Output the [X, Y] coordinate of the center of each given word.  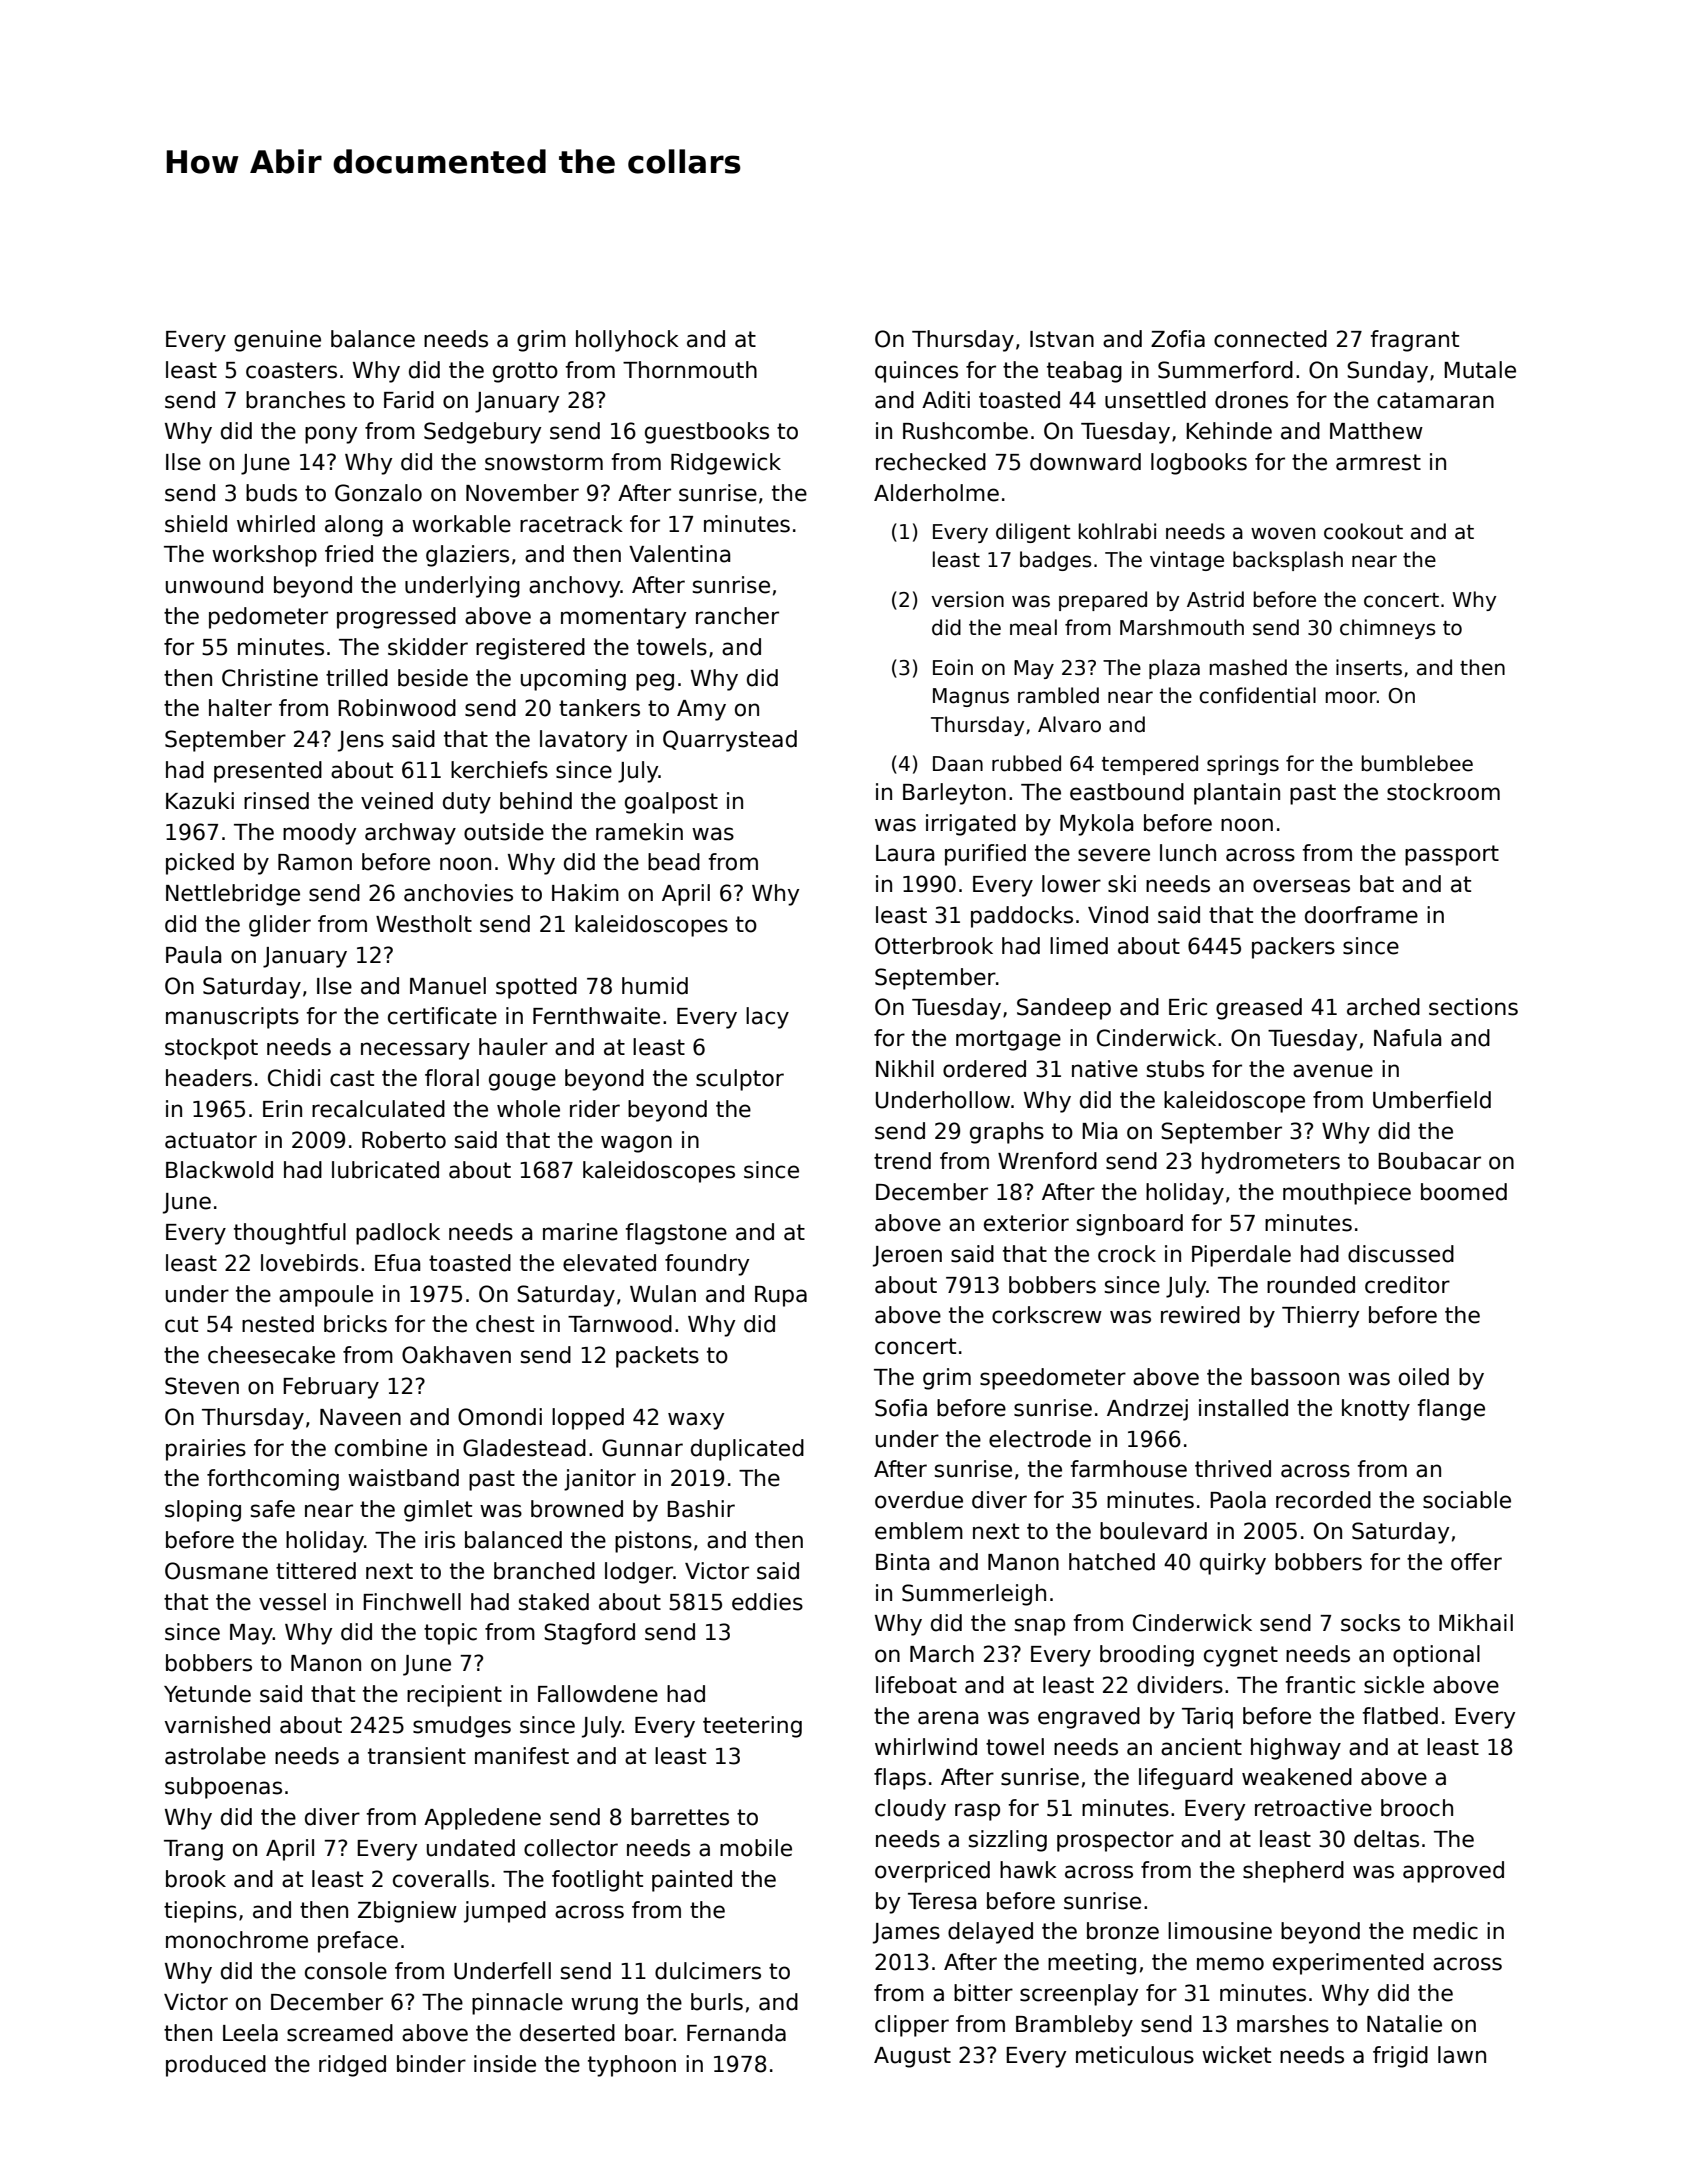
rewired [1200, 1315]
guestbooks [707, 433]
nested [278, 1324]
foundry [707, 1265]
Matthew [1376, 431]
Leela [250, 2033]
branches [295, 400]
